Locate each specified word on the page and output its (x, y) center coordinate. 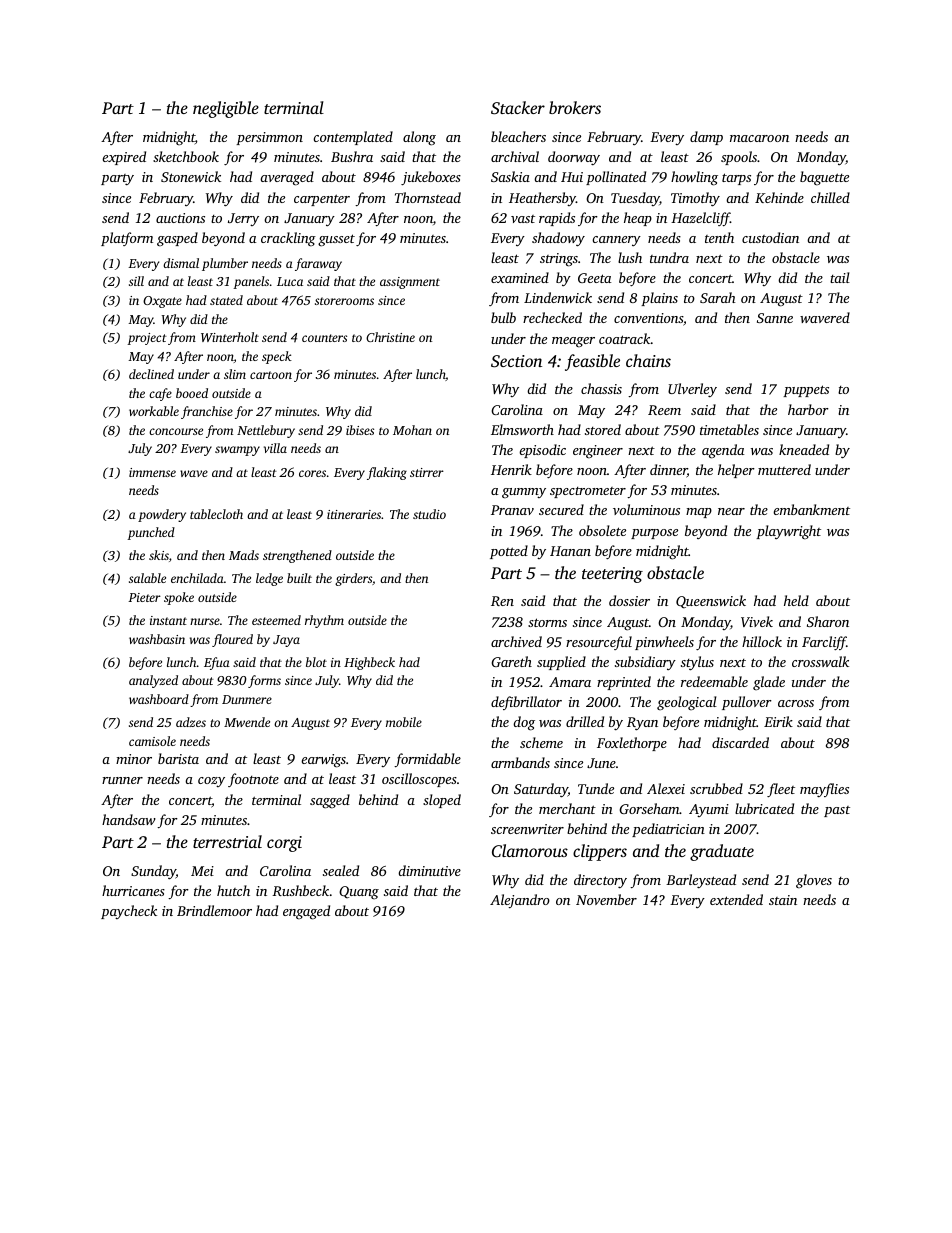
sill (136, 281)
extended (736, 899)
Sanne (775, 318)
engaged (306, 912)
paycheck (129, 912)
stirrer (427, 472)
